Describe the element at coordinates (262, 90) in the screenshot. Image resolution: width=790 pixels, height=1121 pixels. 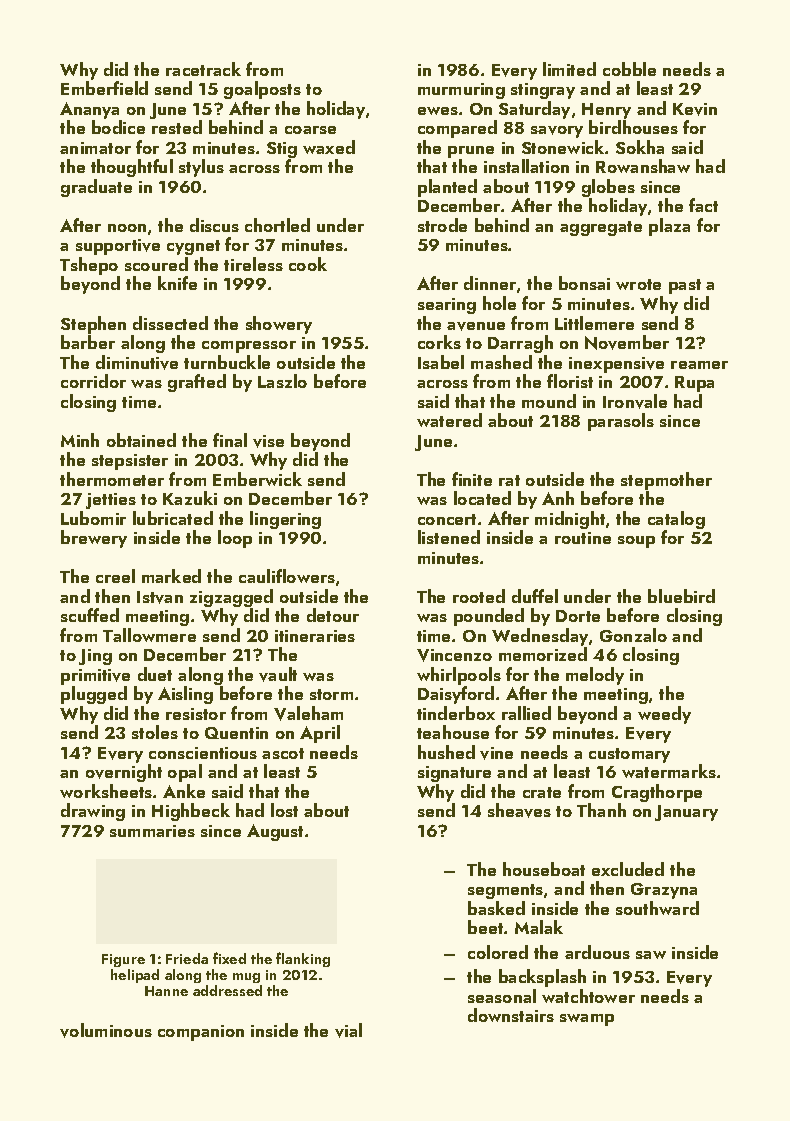
I see `goalposts` at that location.
